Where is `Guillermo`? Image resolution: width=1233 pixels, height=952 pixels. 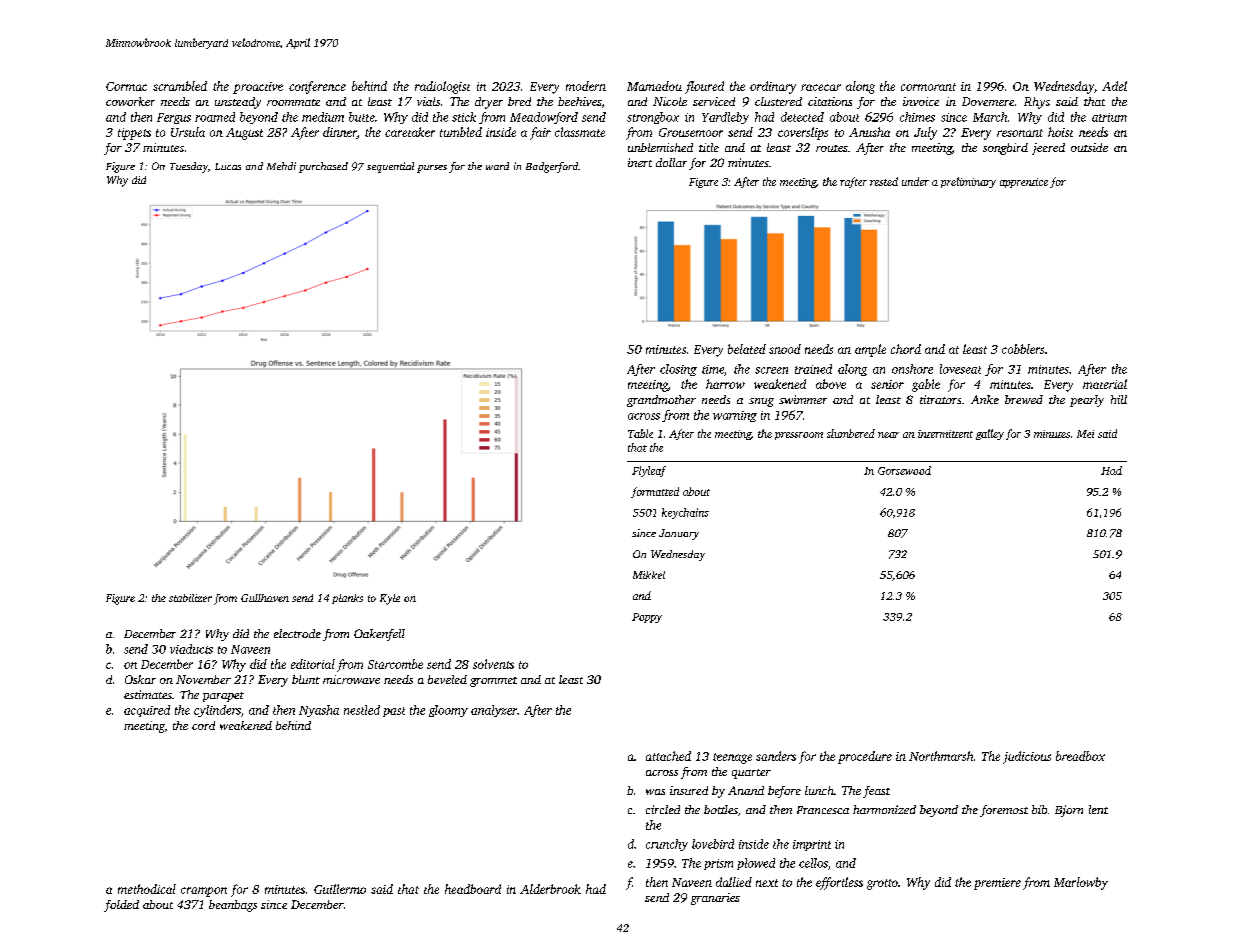
Guillermo is located at coordinates (340, 889).
